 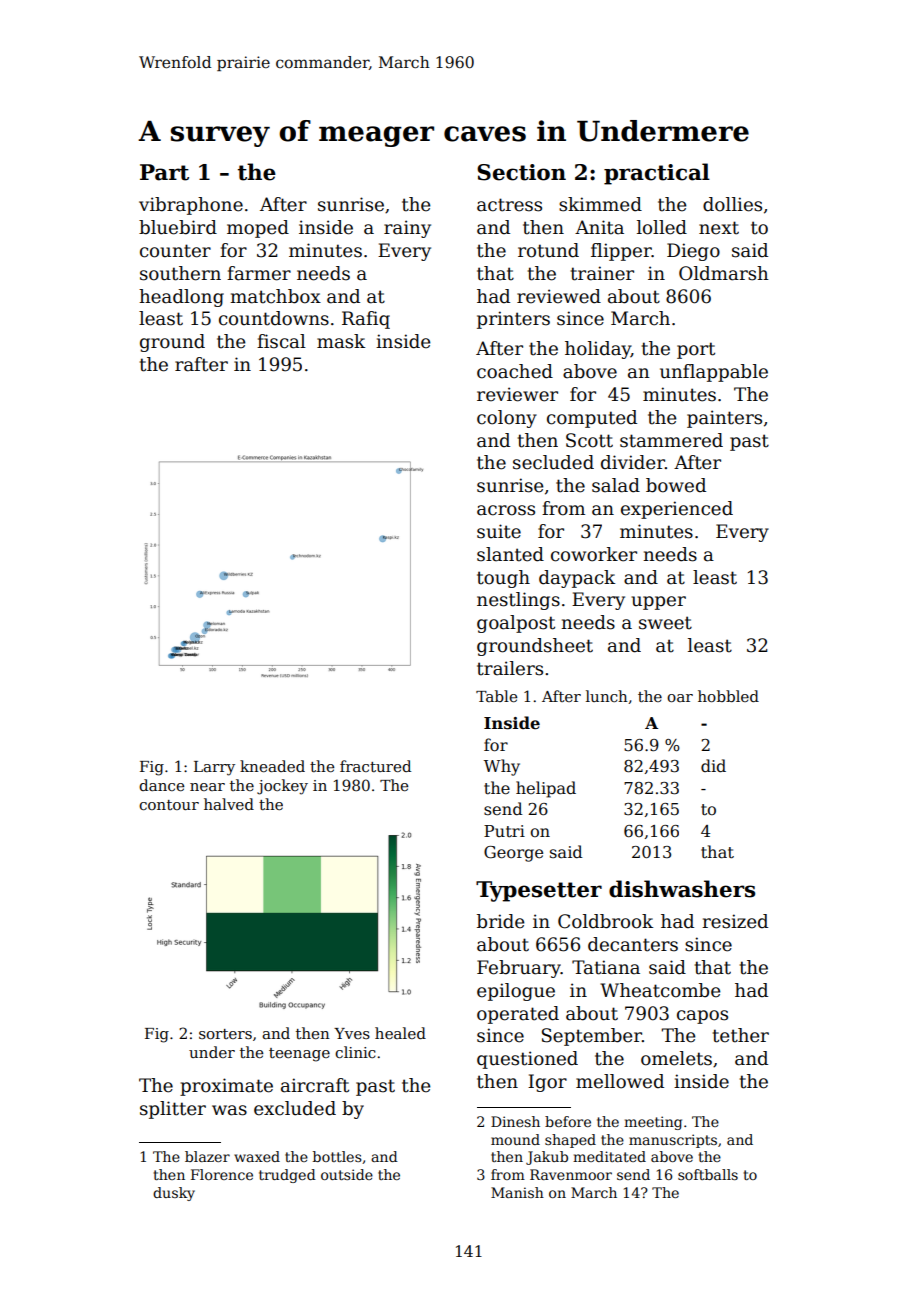 I want to click on practical, so click(x=657, y=174).
